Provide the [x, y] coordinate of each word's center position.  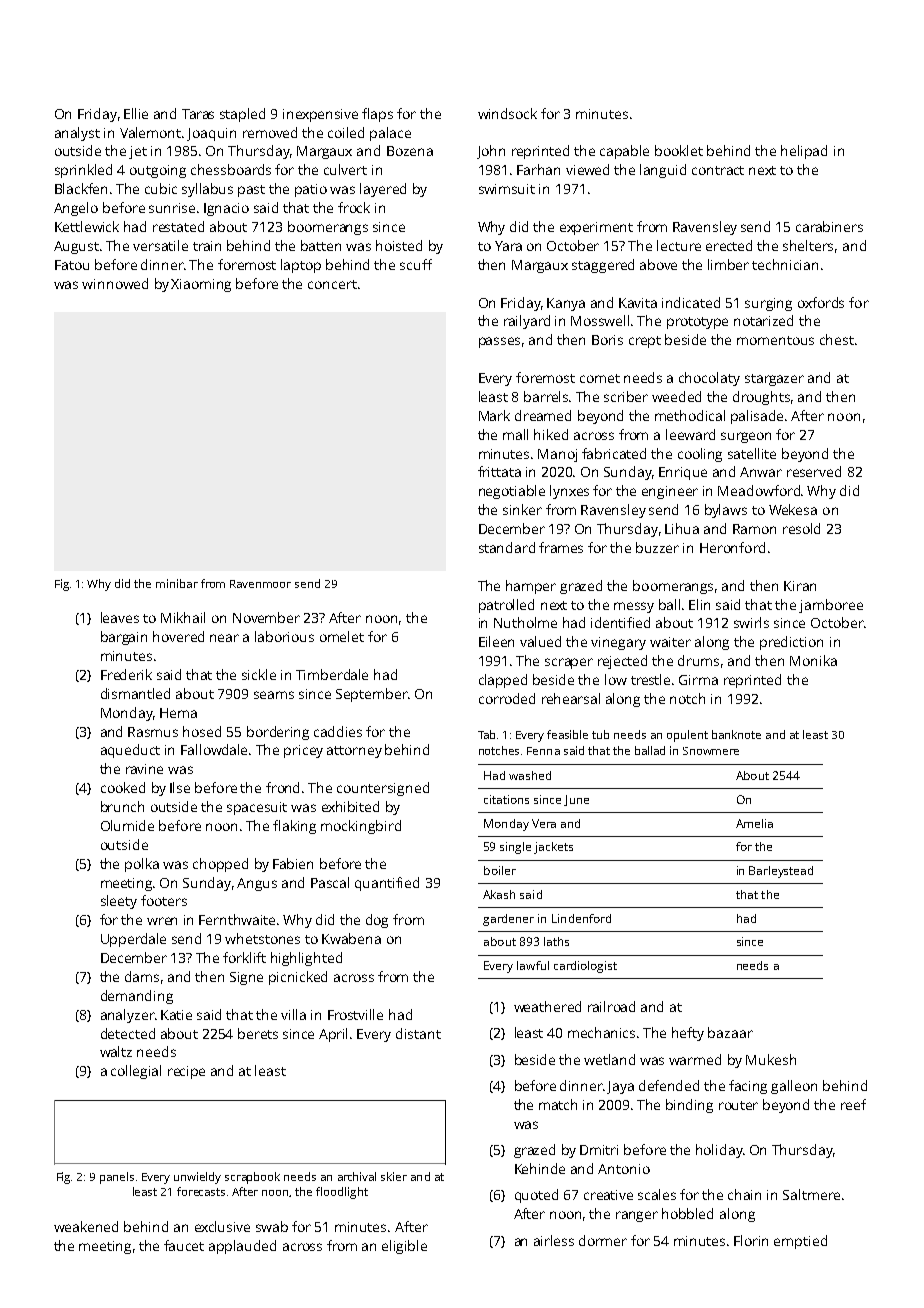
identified [620, 622]
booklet [679, 150]
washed [530, 775]
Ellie [136, 113]
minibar [177, 583]
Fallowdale [214, 749]
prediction [791, 643]
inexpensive [320, 115]
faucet [184, 1245]
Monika [813, 660]
